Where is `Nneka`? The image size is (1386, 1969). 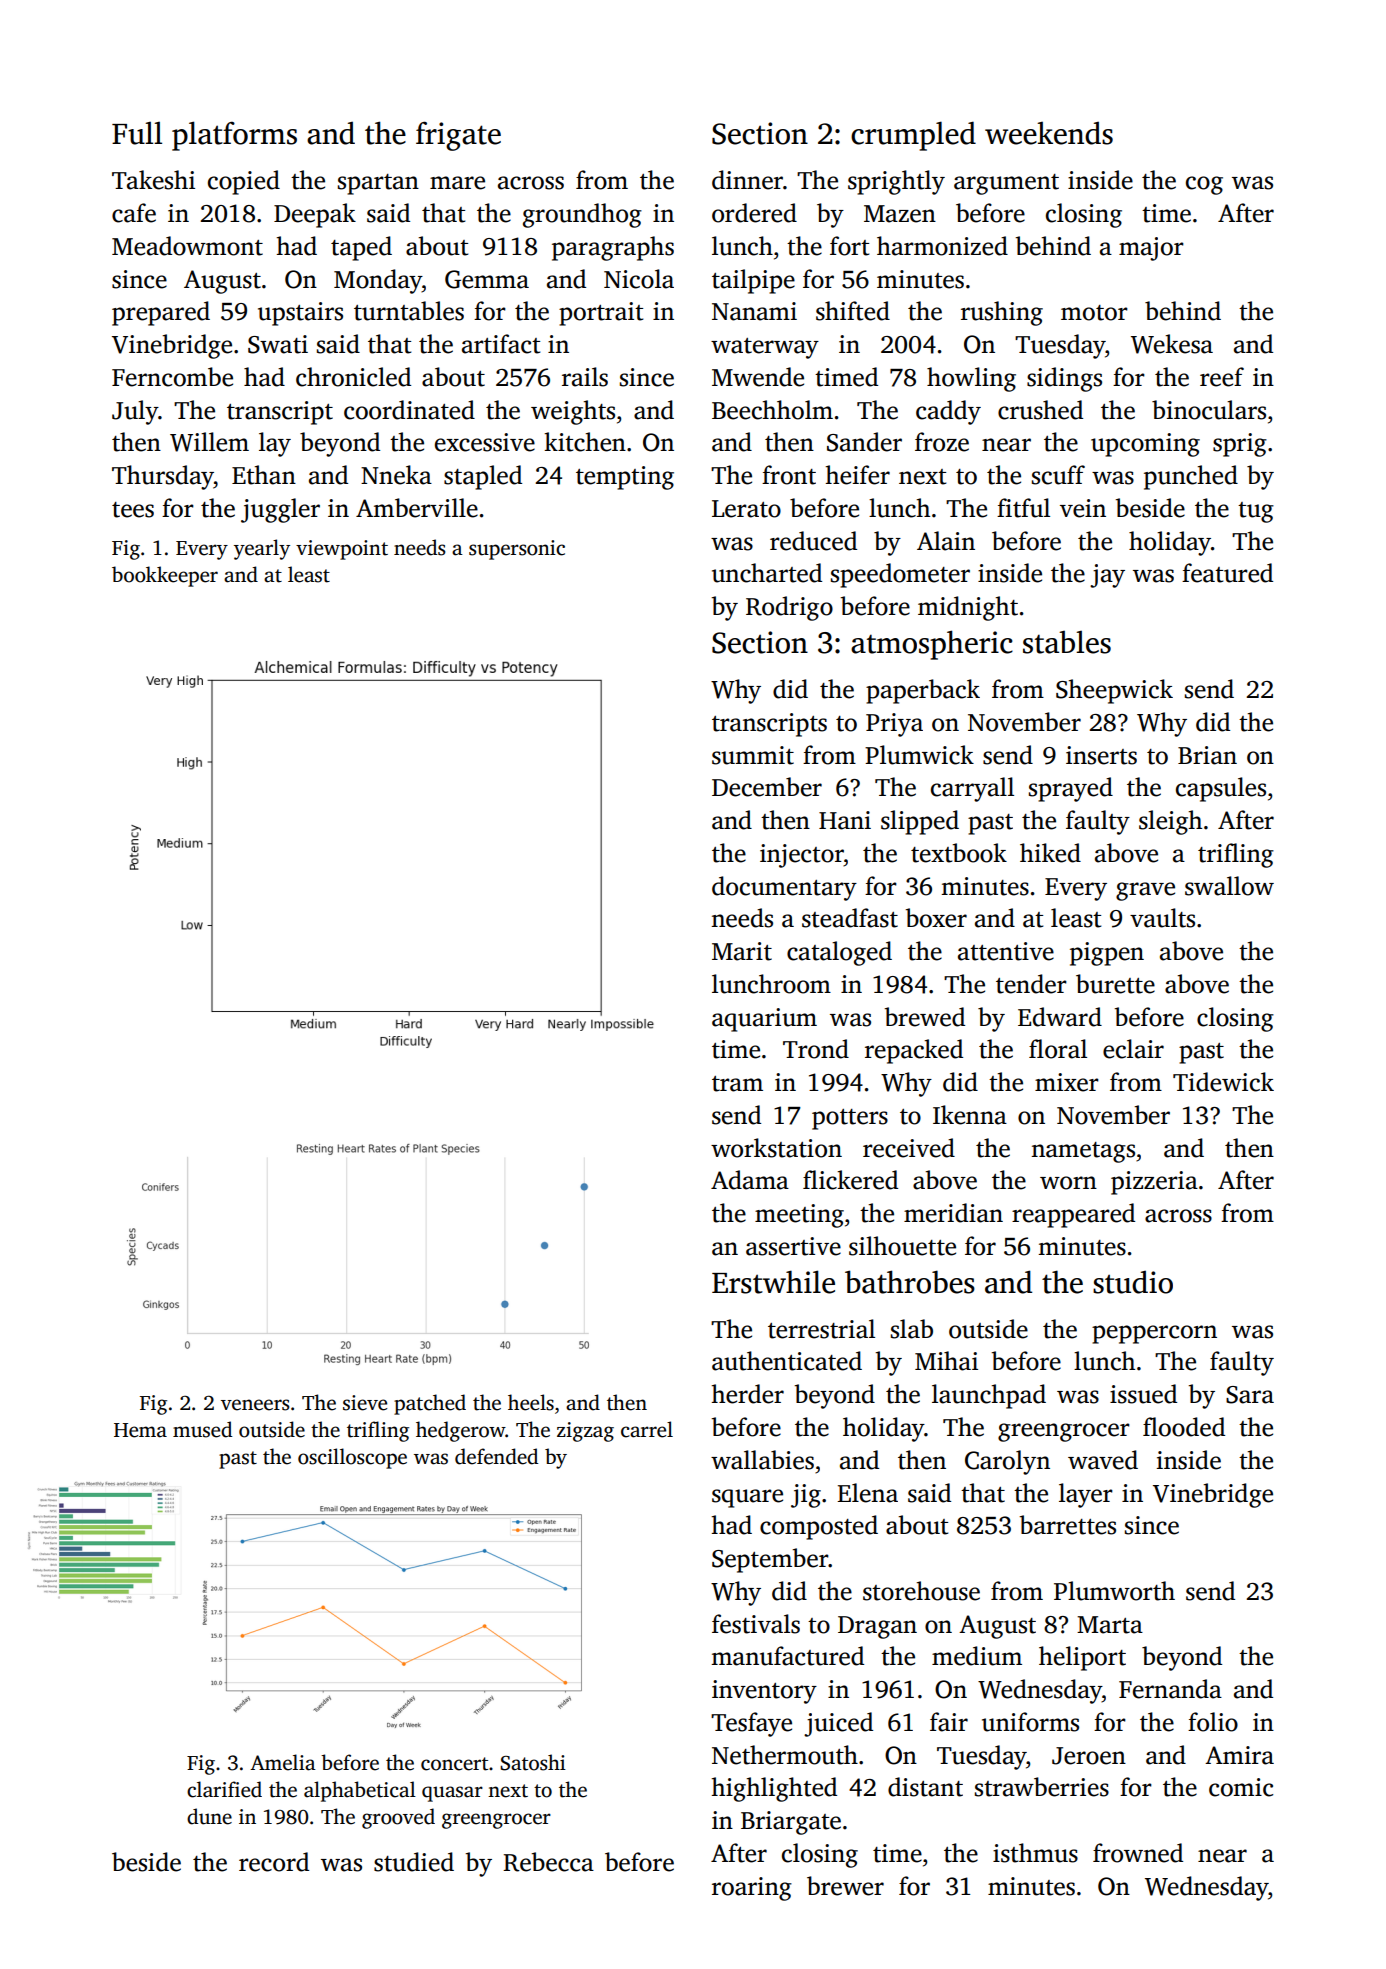
Nneka is located at coordinates (396, 475).
